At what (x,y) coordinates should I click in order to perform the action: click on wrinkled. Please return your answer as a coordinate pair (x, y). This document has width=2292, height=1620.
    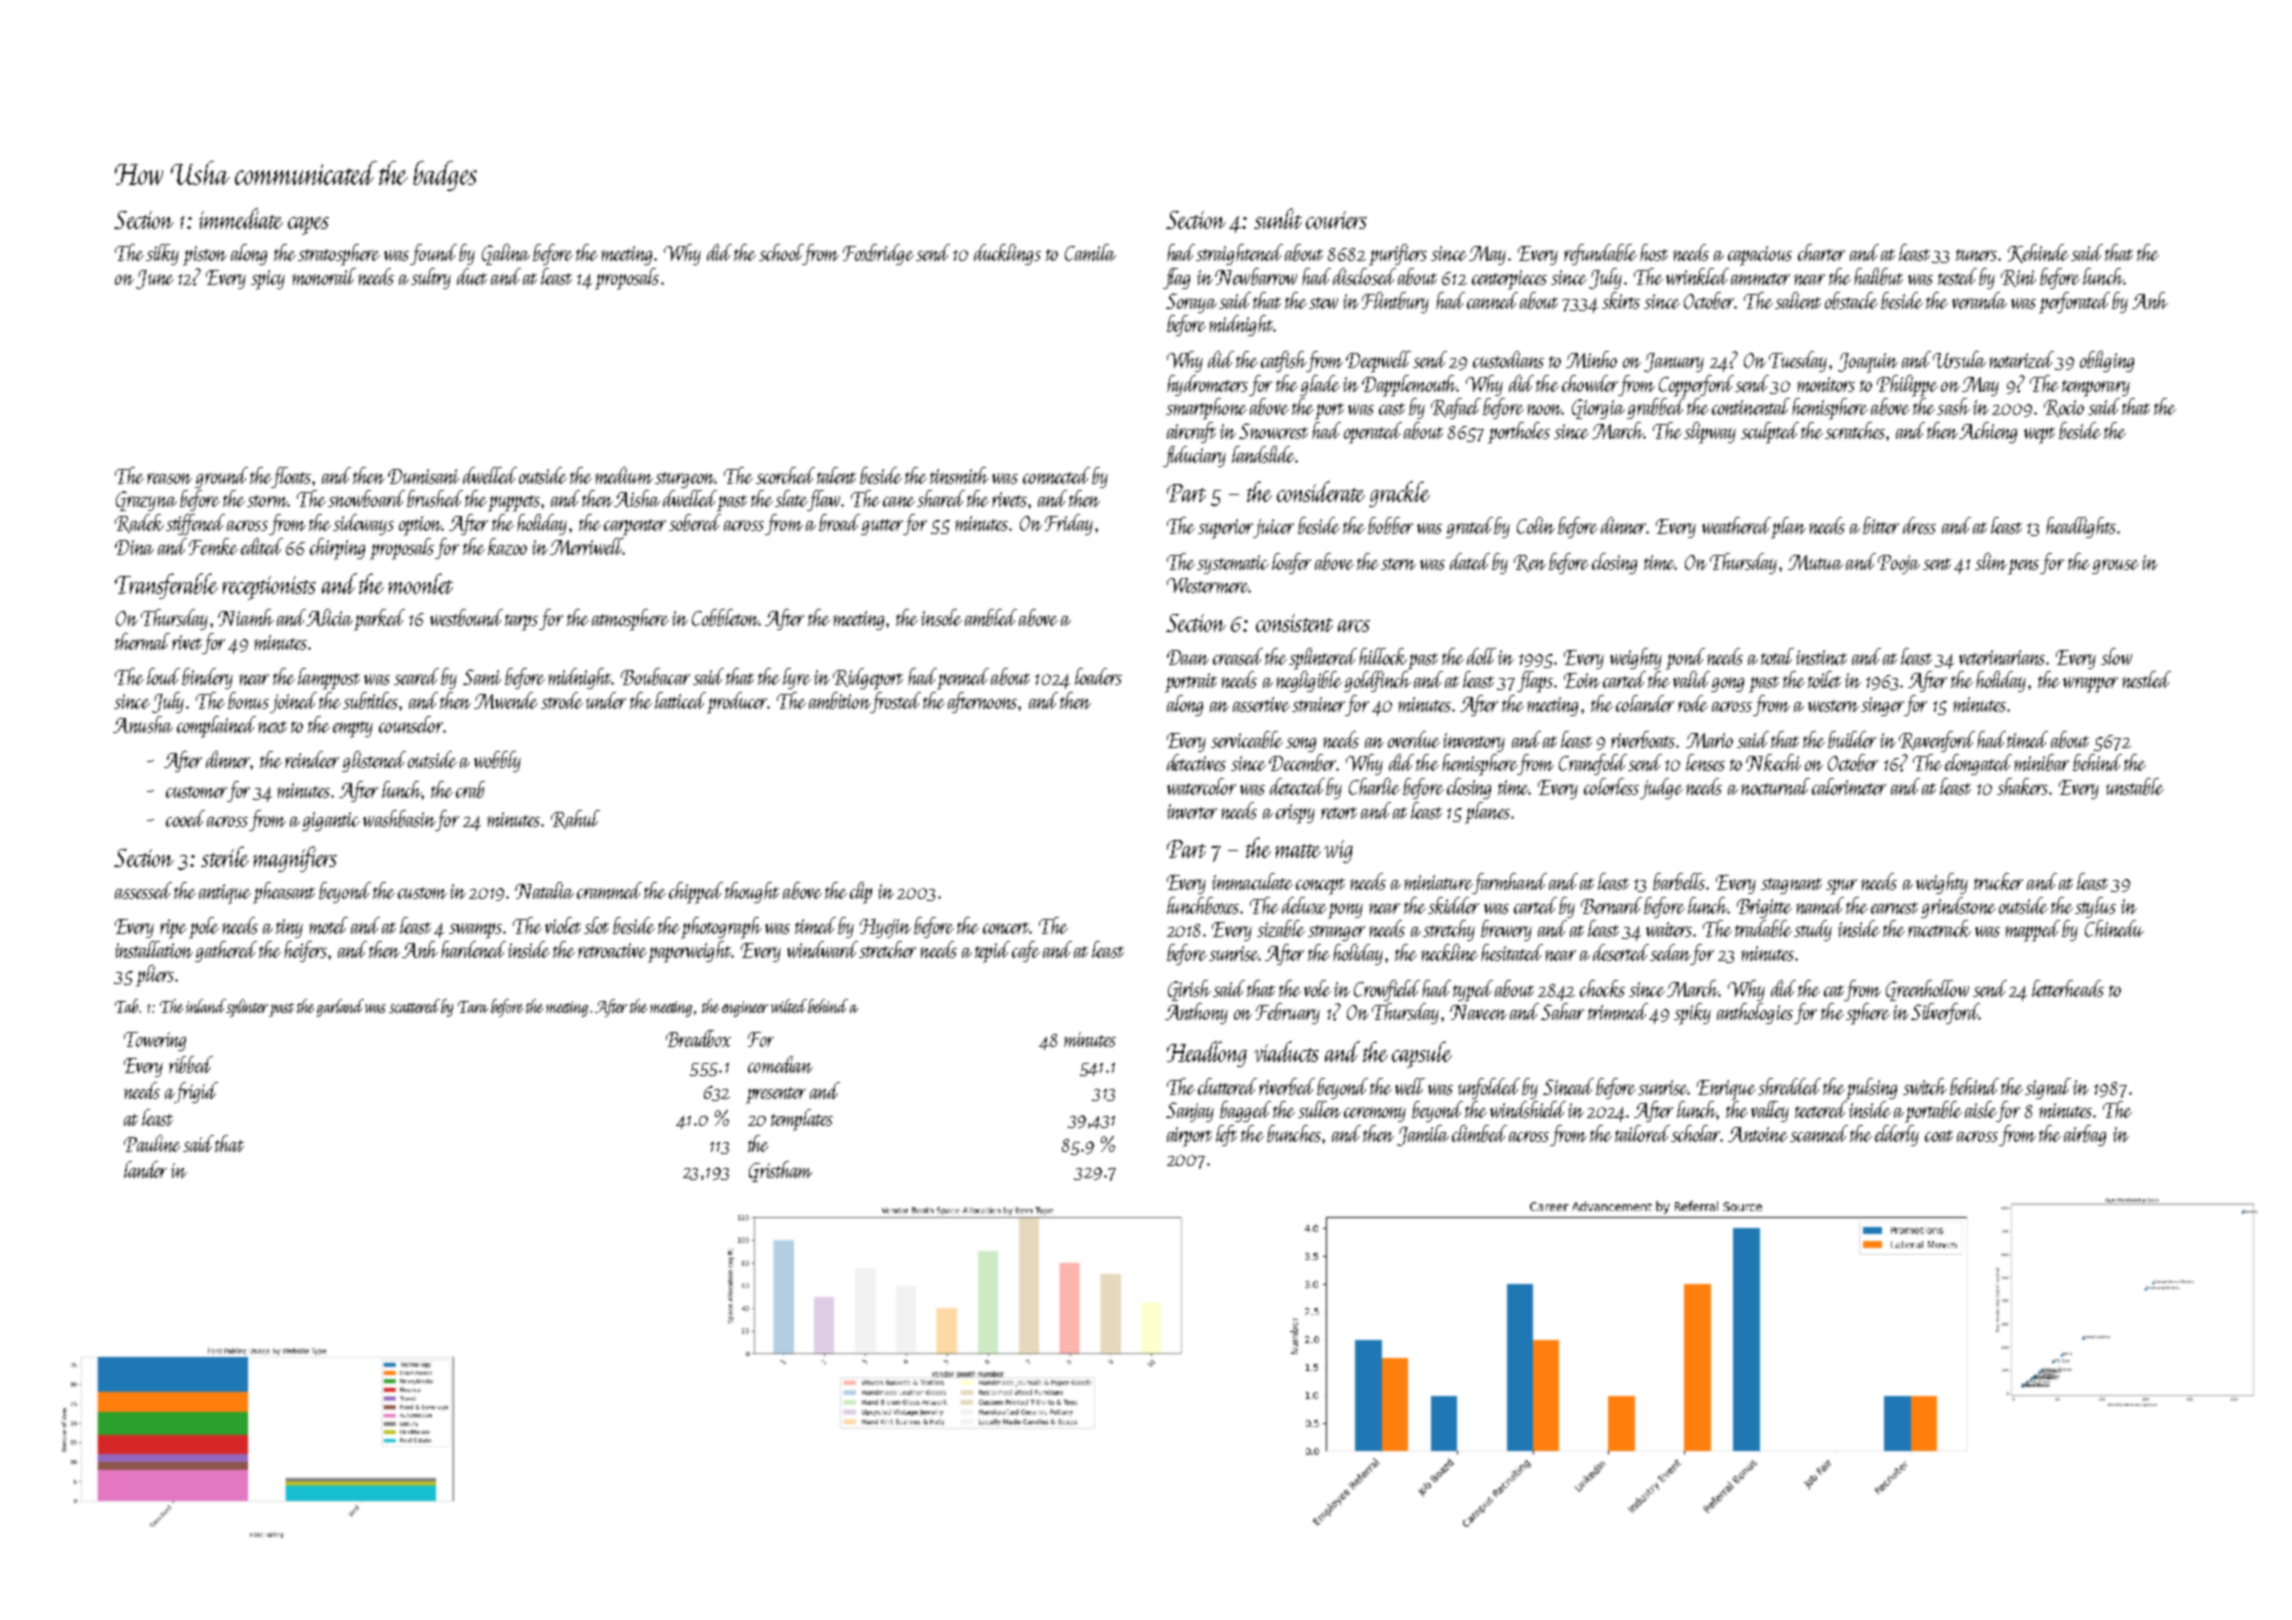
    Looking at the image, I should click on (1697, 276).
